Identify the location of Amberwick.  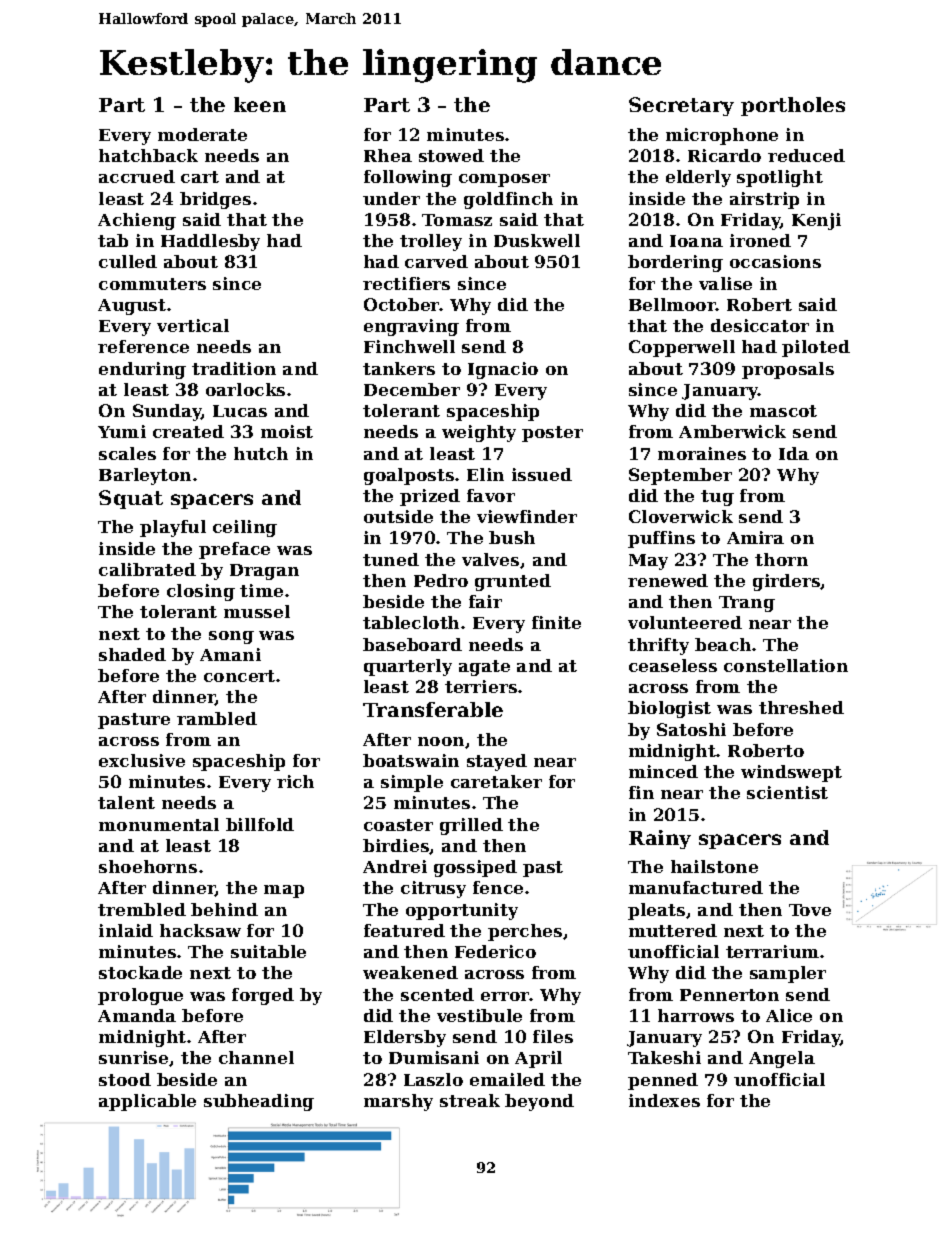
(732, 431).
